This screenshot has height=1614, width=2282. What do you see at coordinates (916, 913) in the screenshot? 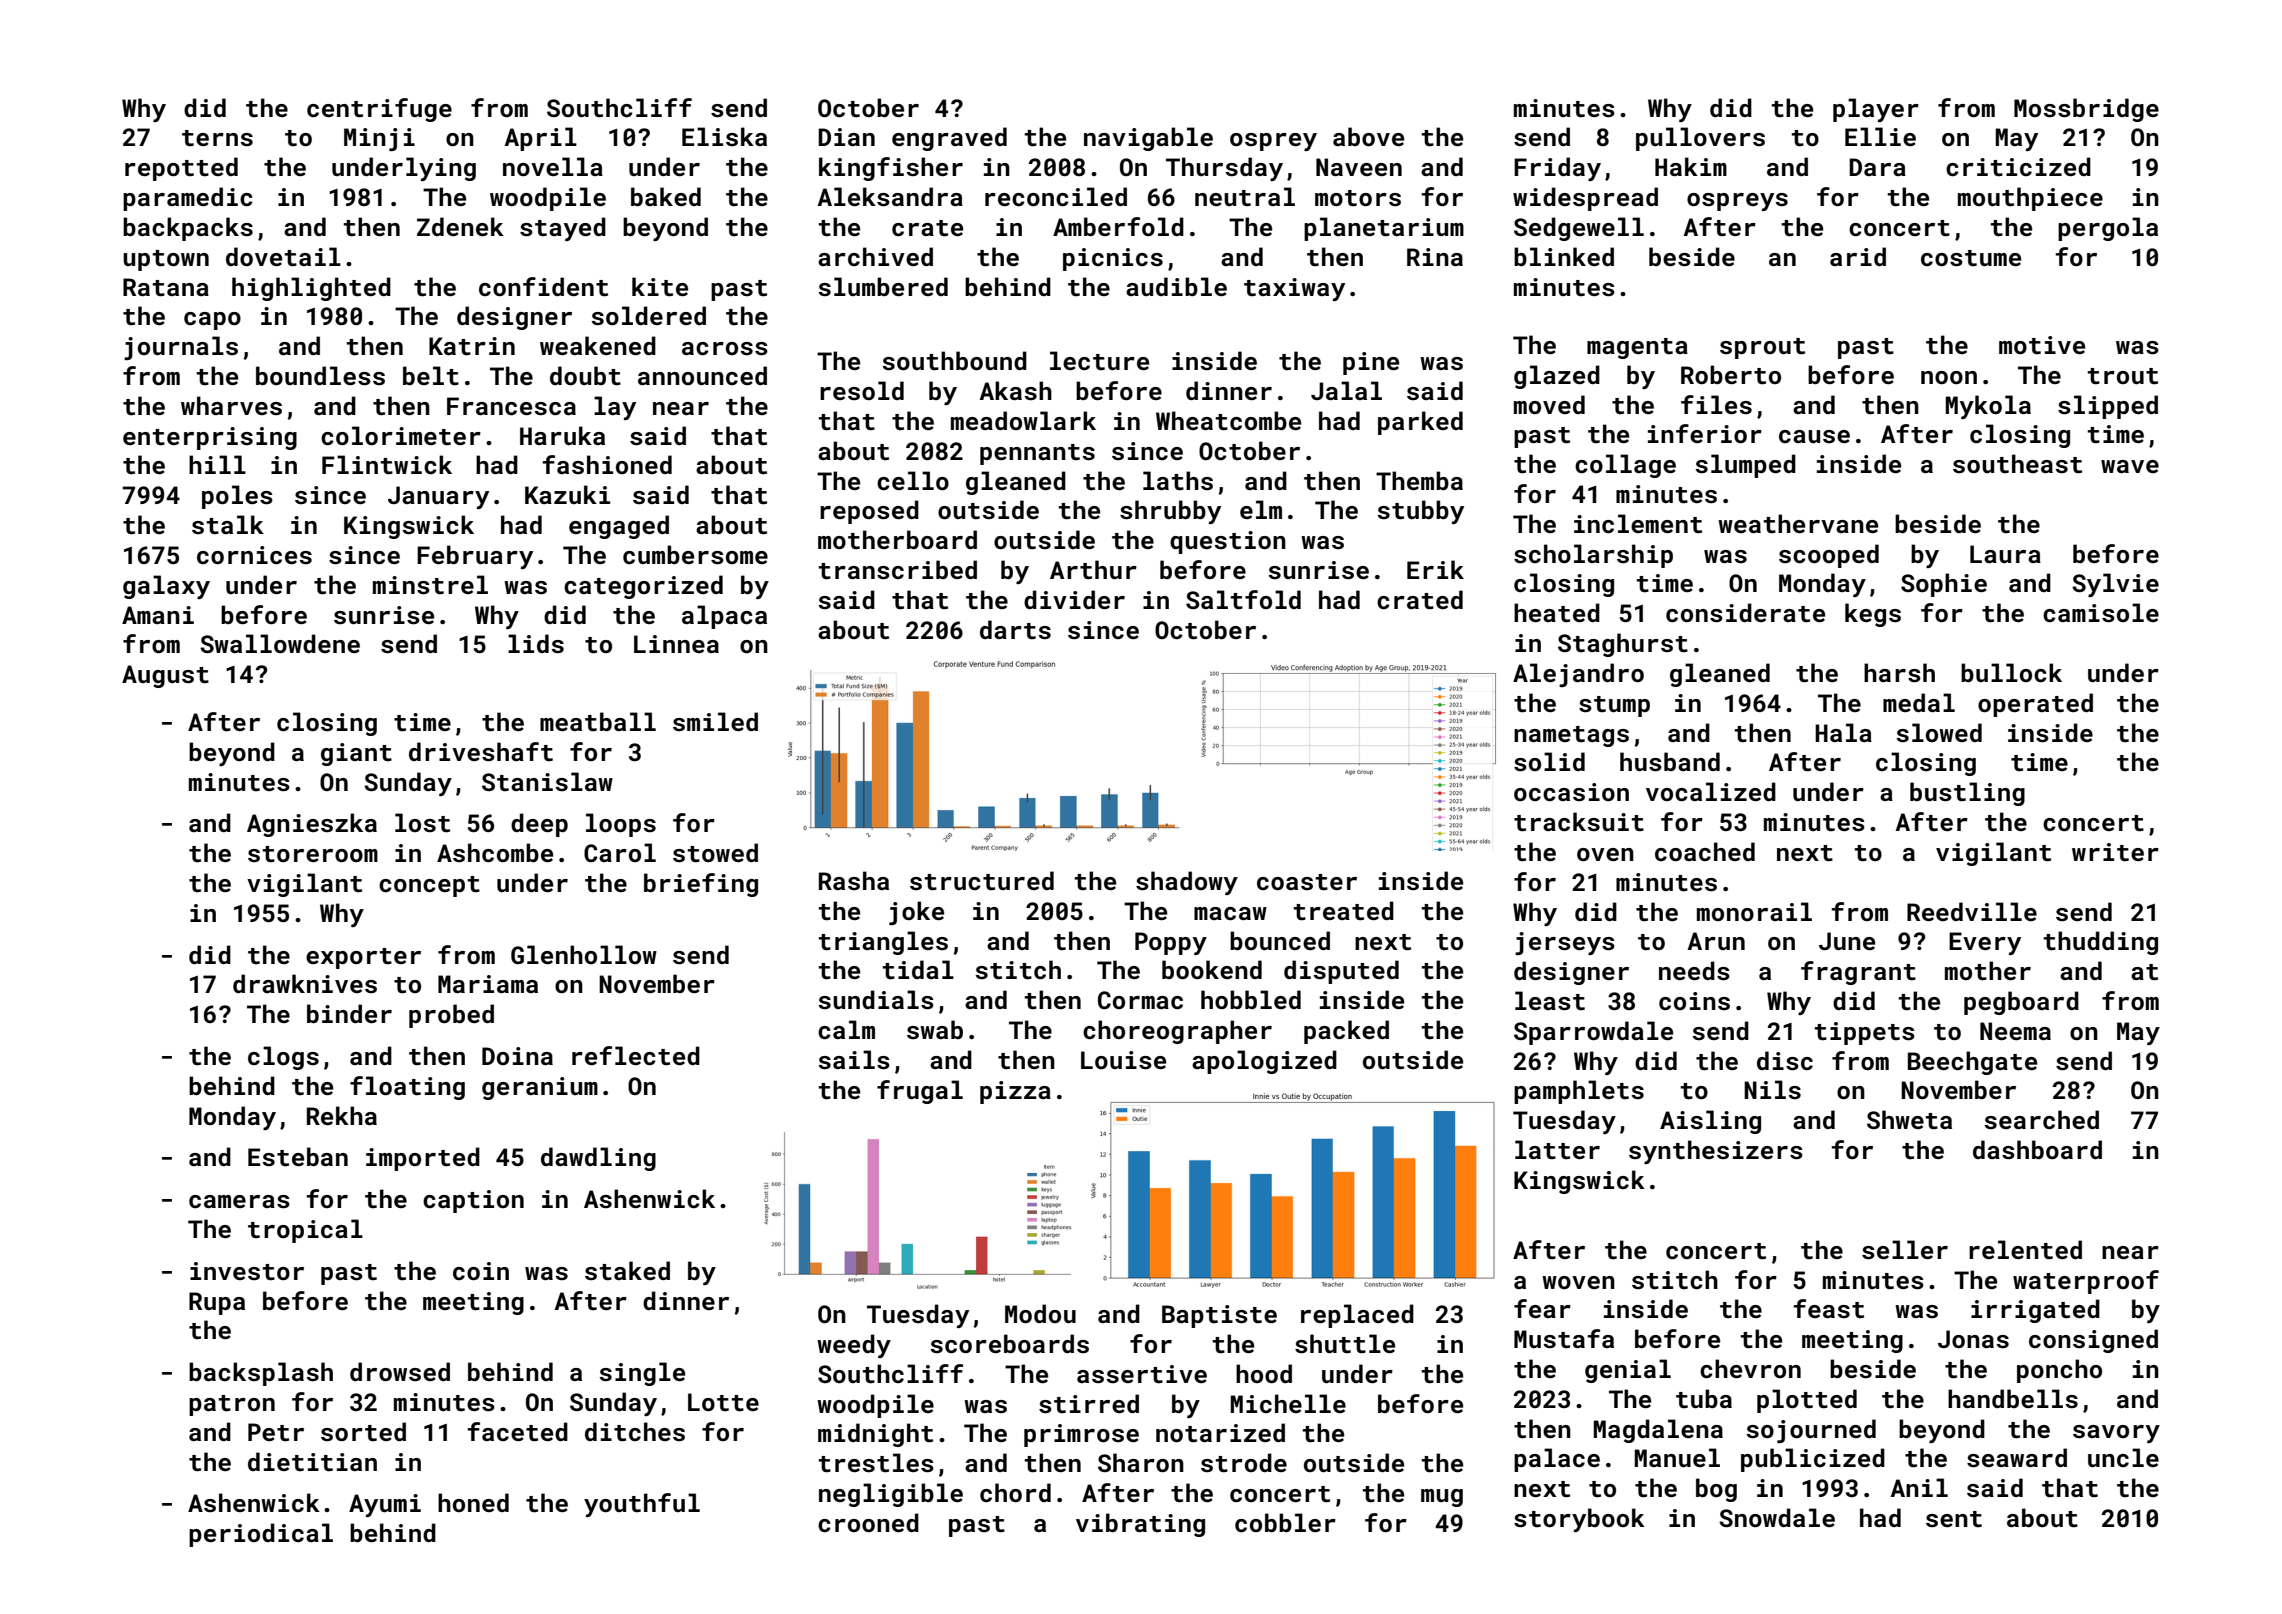
I see `joke` at bounding box center [916, 913].
